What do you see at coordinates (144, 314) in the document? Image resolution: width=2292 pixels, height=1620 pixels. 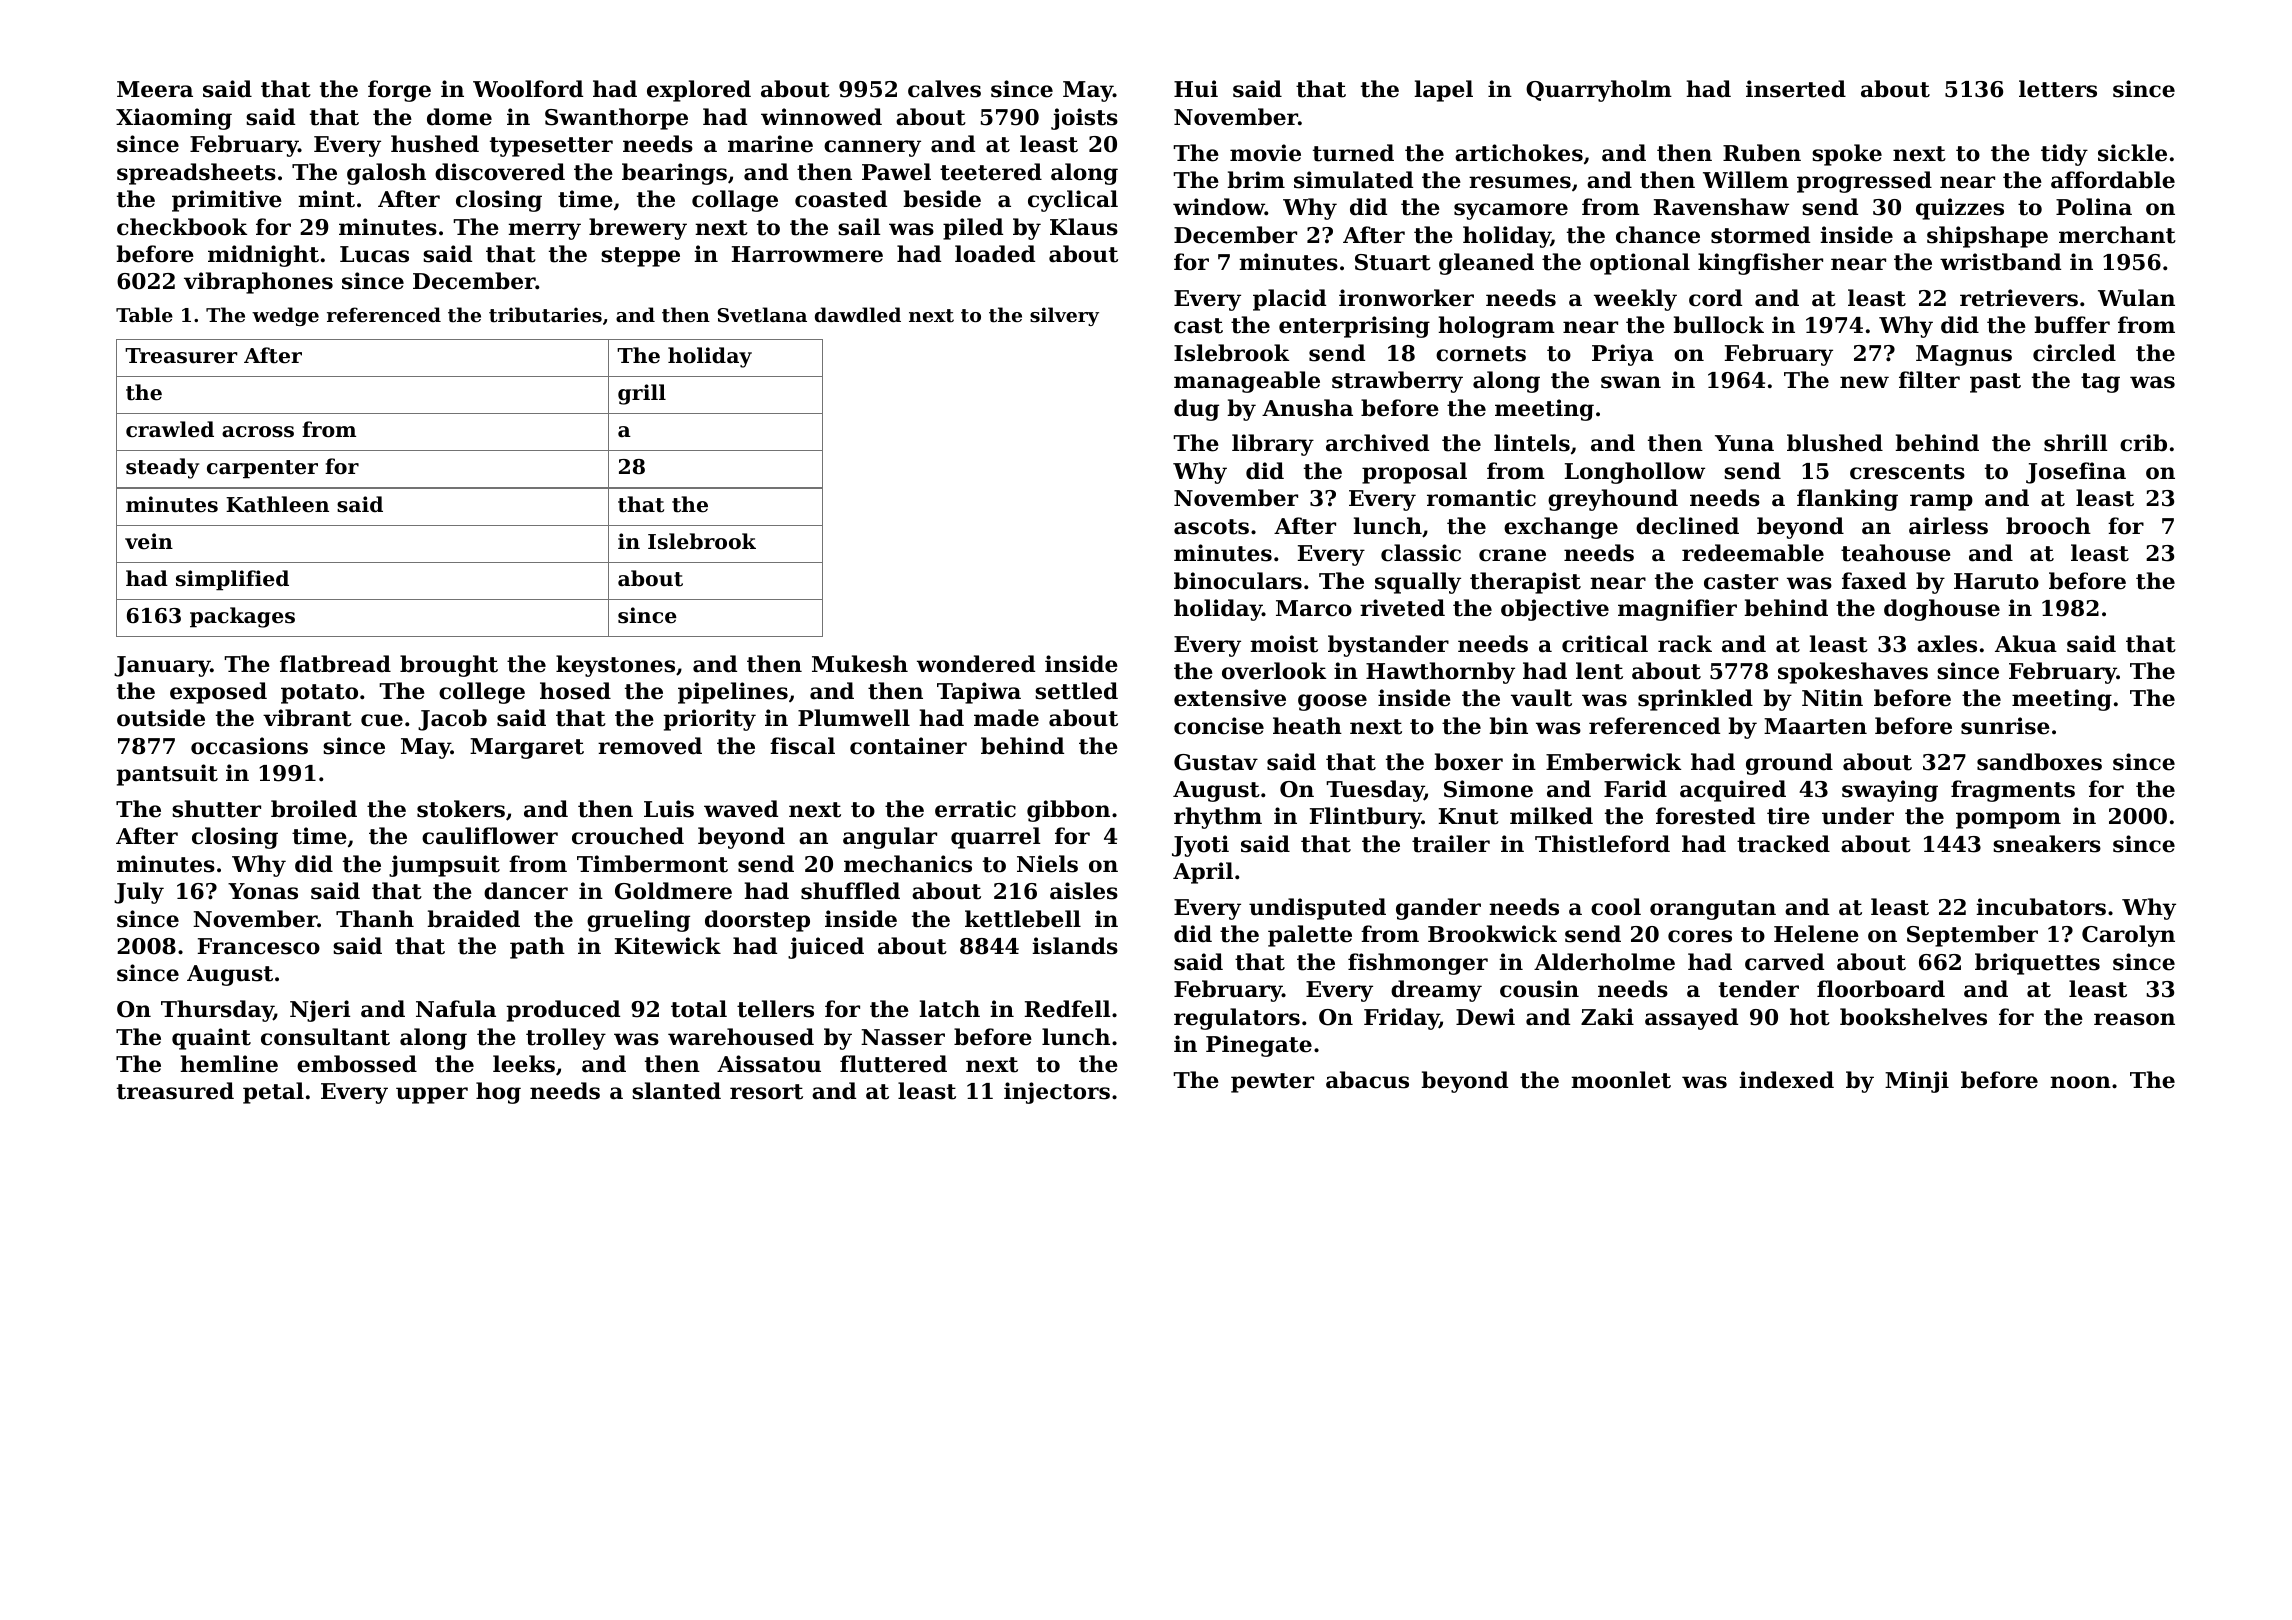 I see `Table` at bounding box center [144, 314].
